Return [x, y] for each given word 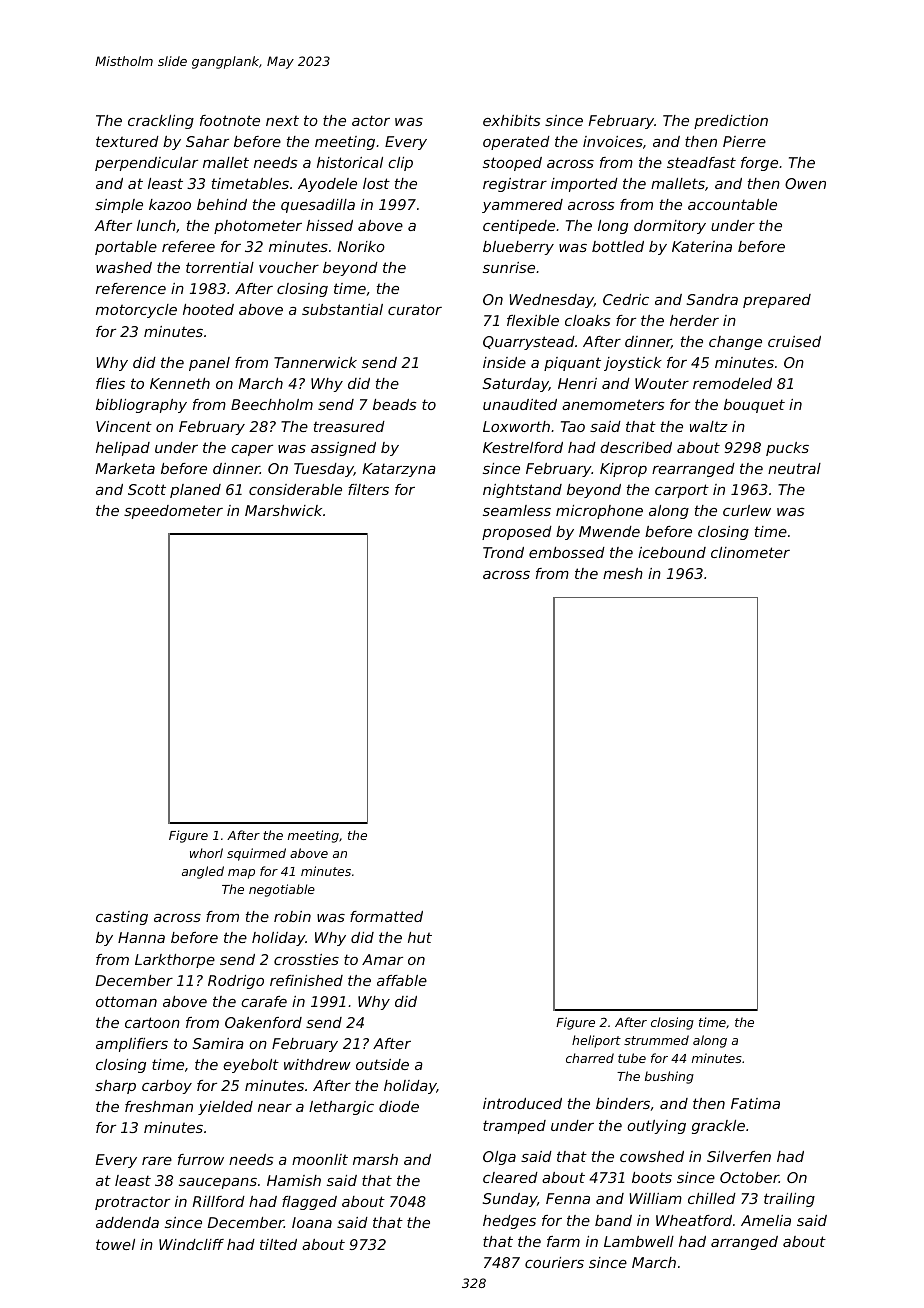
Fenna [568, 1198]
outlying [656, 1127]
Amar [382, 959]
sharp [115, 1087]
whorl [206, 853]
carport [682, 491]
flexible [533, 320]
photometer [258, 227]
